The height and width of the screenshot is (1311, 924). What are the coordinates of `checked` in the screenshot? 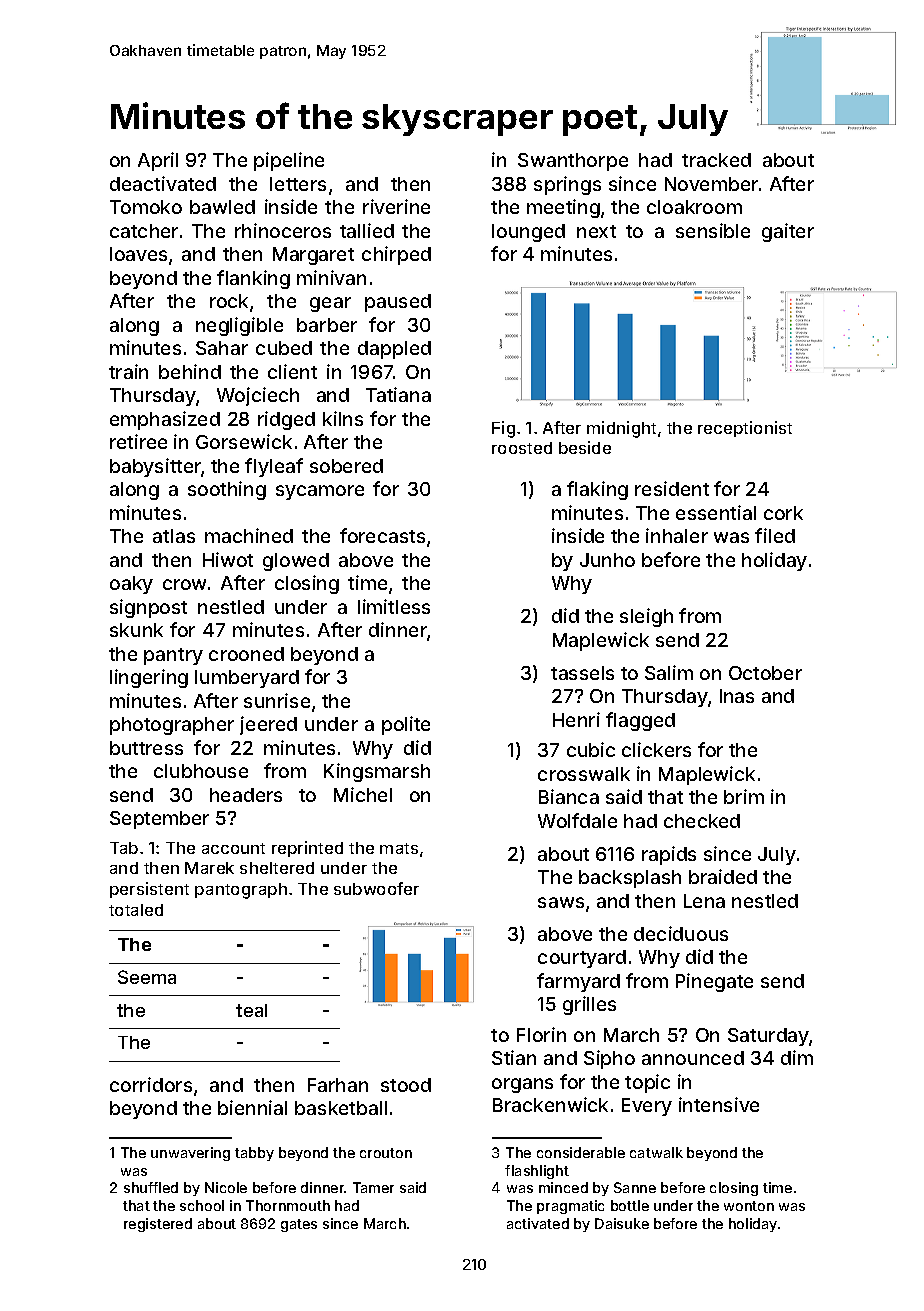 It's located at (702, 821).
